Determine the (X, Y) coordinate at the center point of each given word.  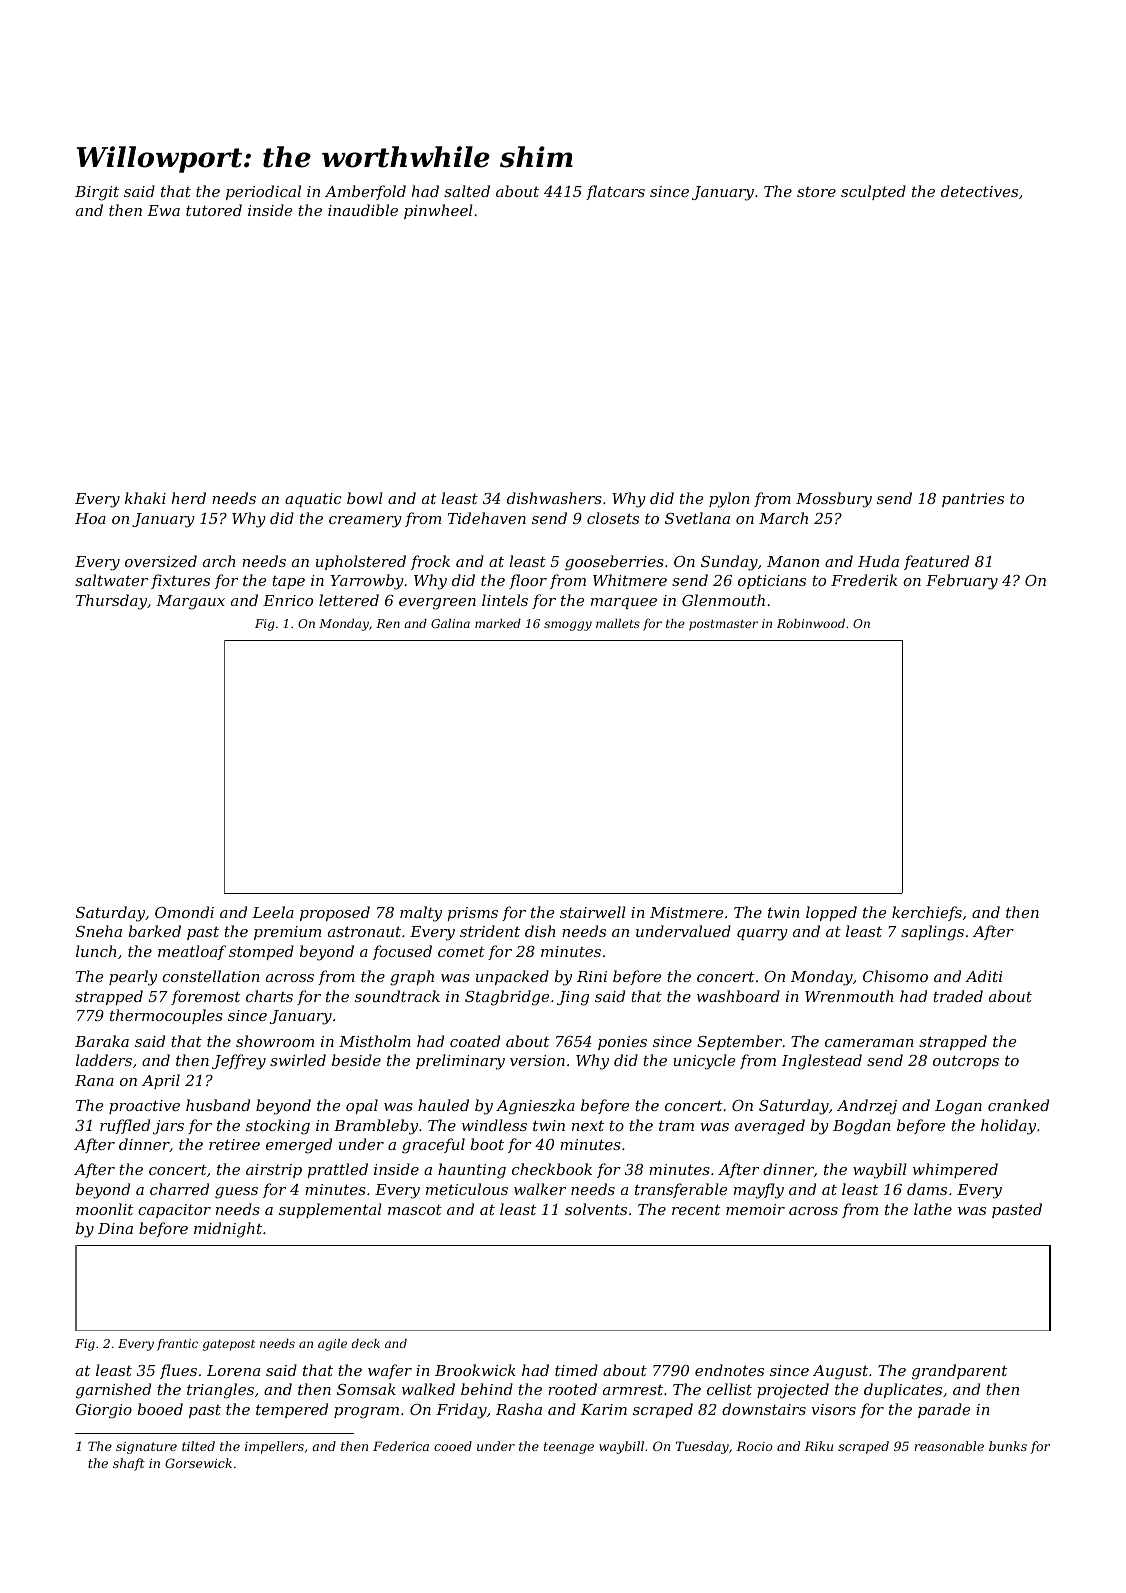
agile (332, 1345)
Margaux (190, 602)
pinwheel (438, 211)
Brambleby (376, 1127)
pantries (973, 500)
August (840, 1372)
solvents (596, 1209)
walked (428, 1389)
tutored (214, 210)
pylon (729, 500)
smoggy (568, 626)
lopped (831, 913)
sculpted (873, 192)
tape (288, 582)
